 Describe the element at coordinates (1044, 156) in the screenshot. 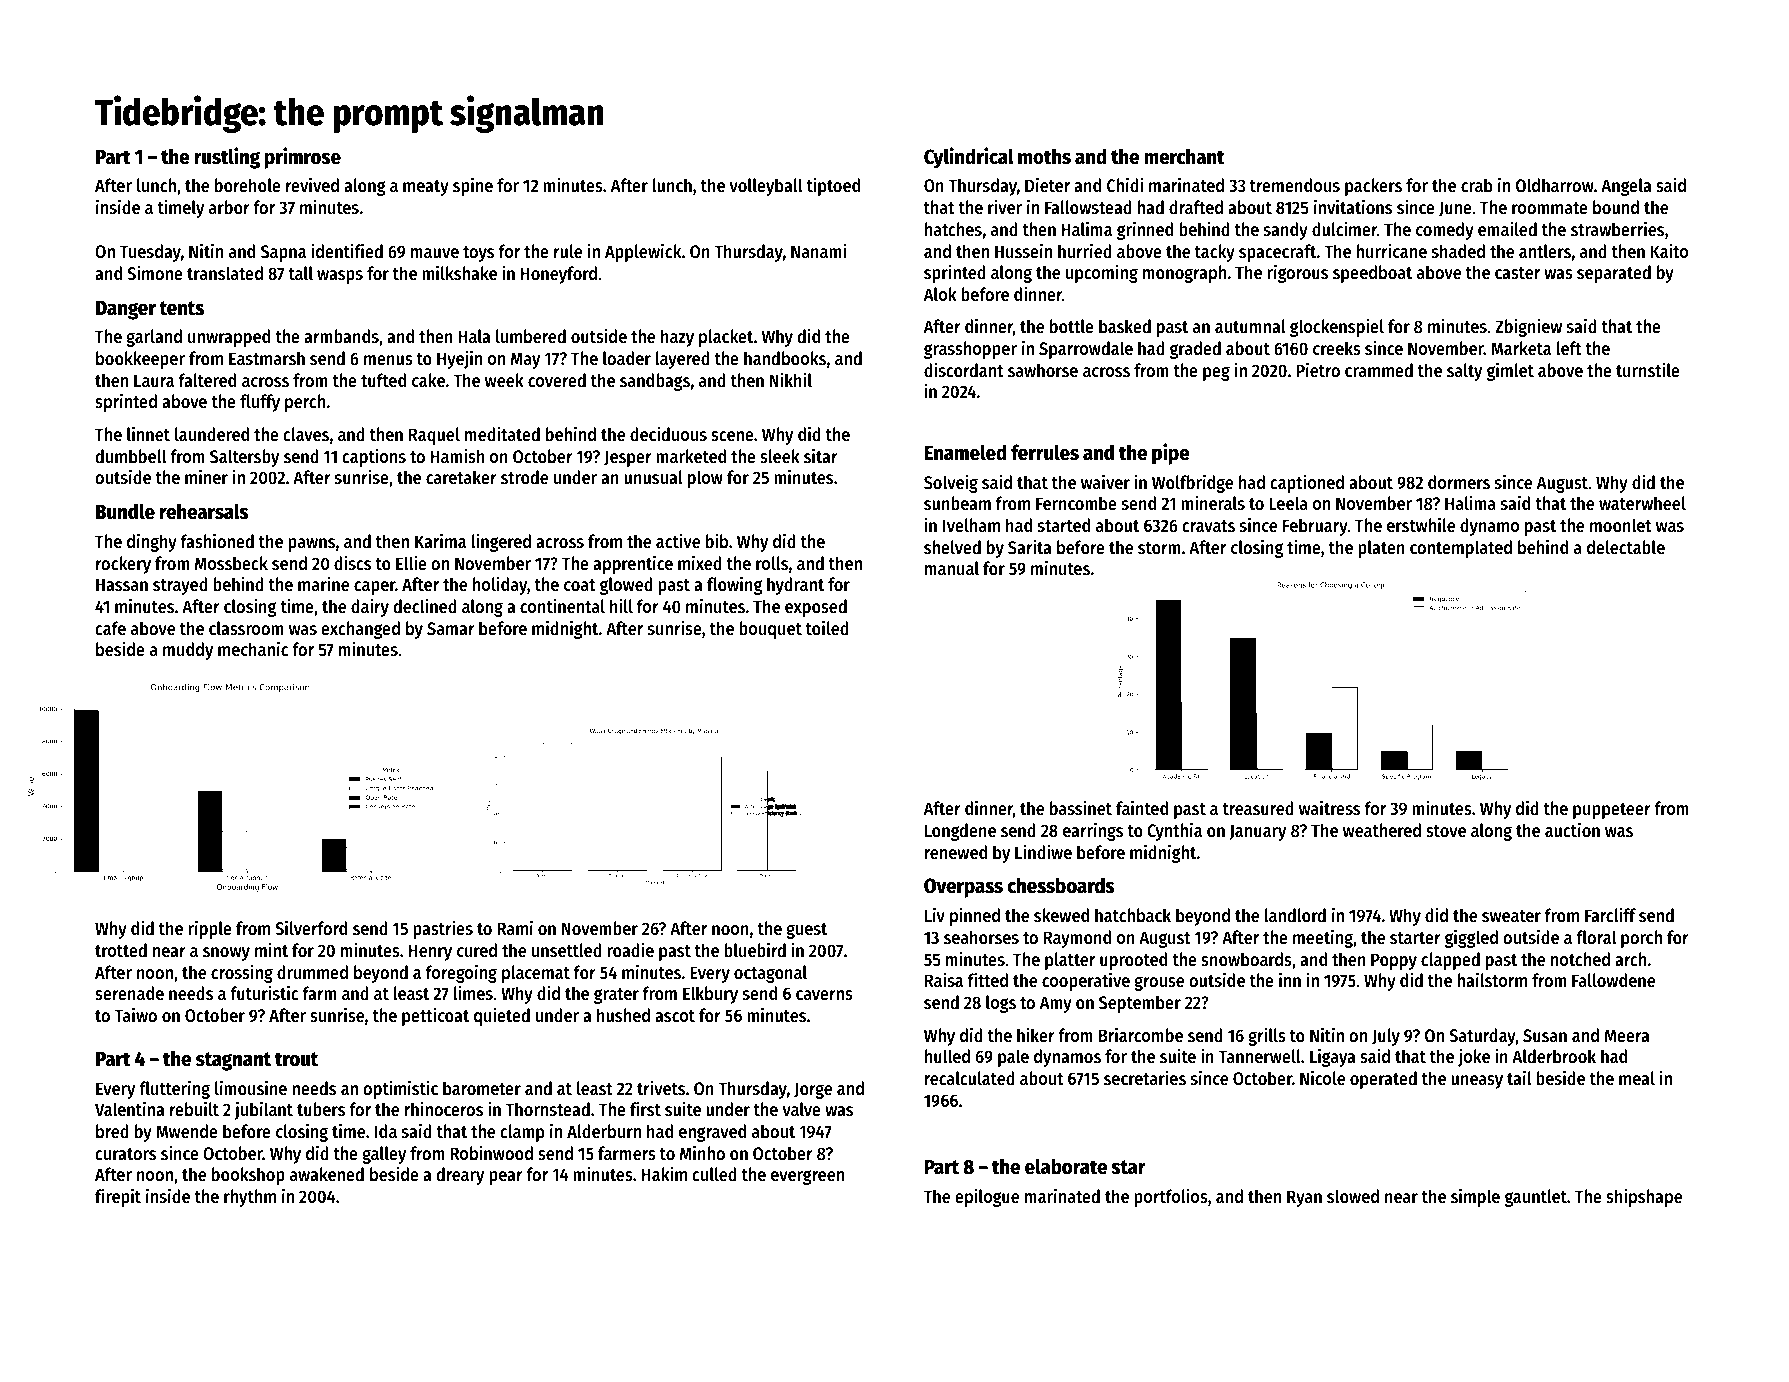

I see `moths` at that location.
